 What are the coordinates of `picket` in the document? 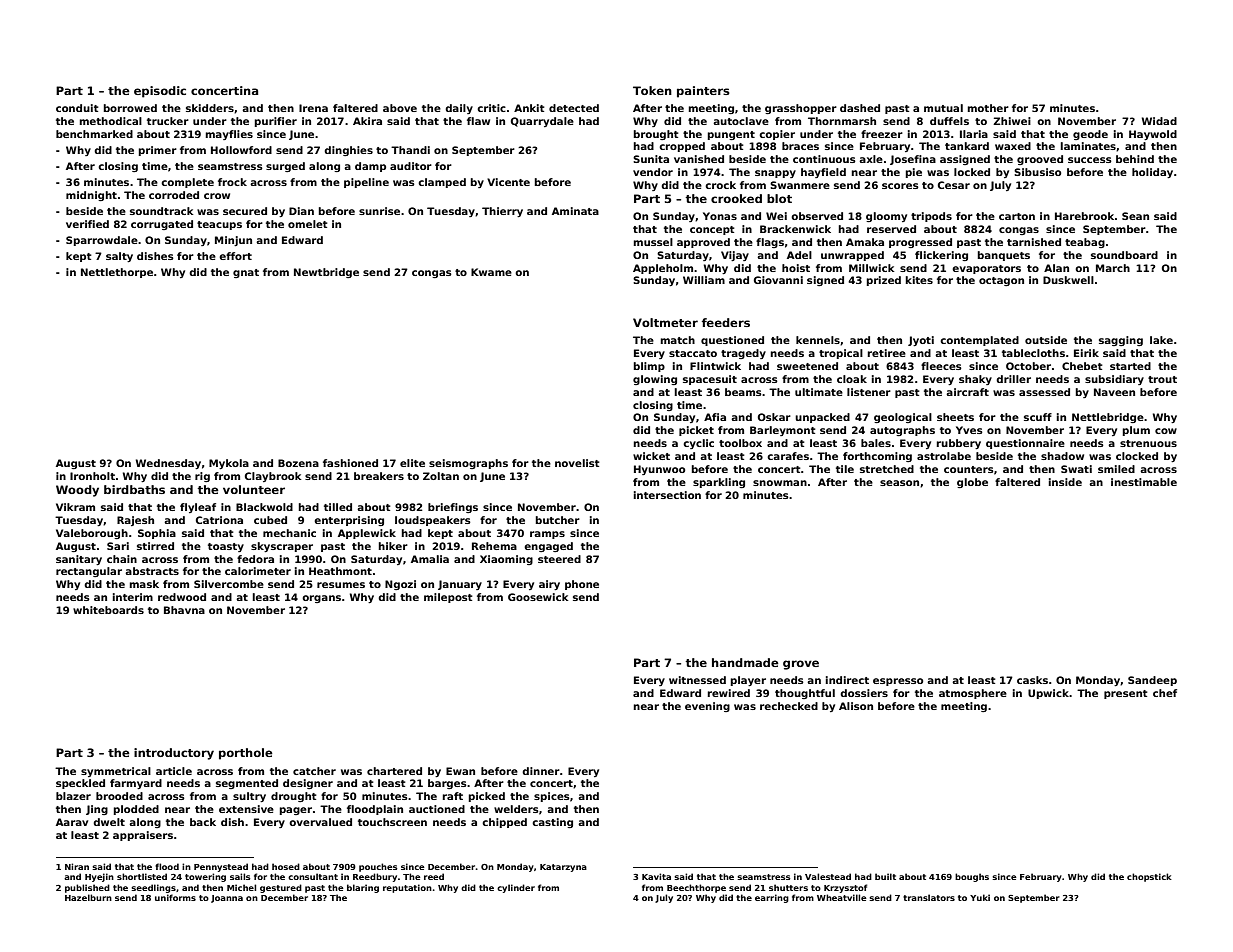 It's located at (696, 431).
